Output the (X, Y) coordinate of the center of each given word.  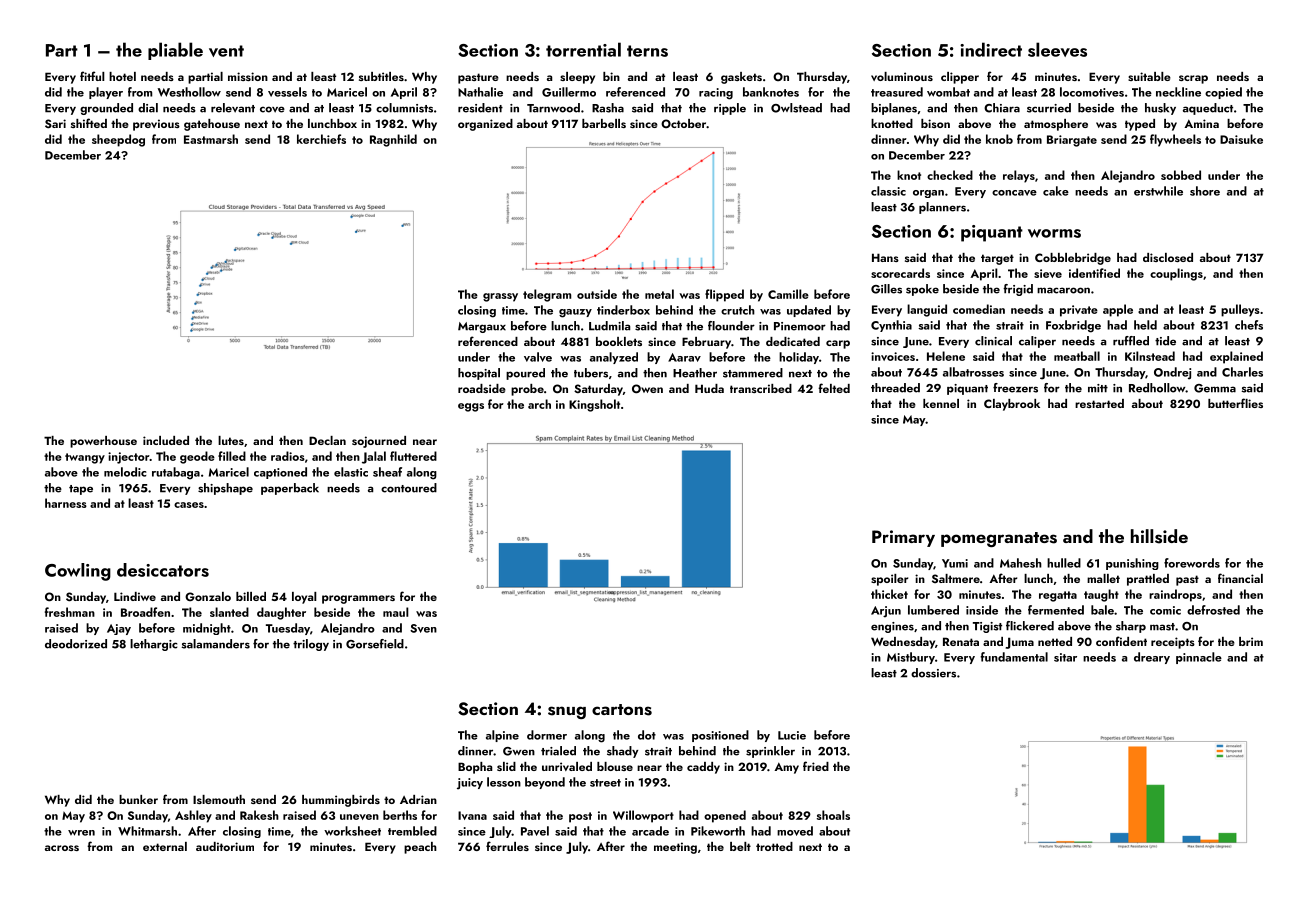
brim (1251, 641)
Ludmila (609, 326)
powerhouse (103, 442)
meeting (675, 848)
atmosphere (1056, 125)
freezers (1015, 388)
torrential (583, 49)
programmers (358, 599)
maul (396, 612)
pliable (175, 51)
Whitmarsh (147, 831)
